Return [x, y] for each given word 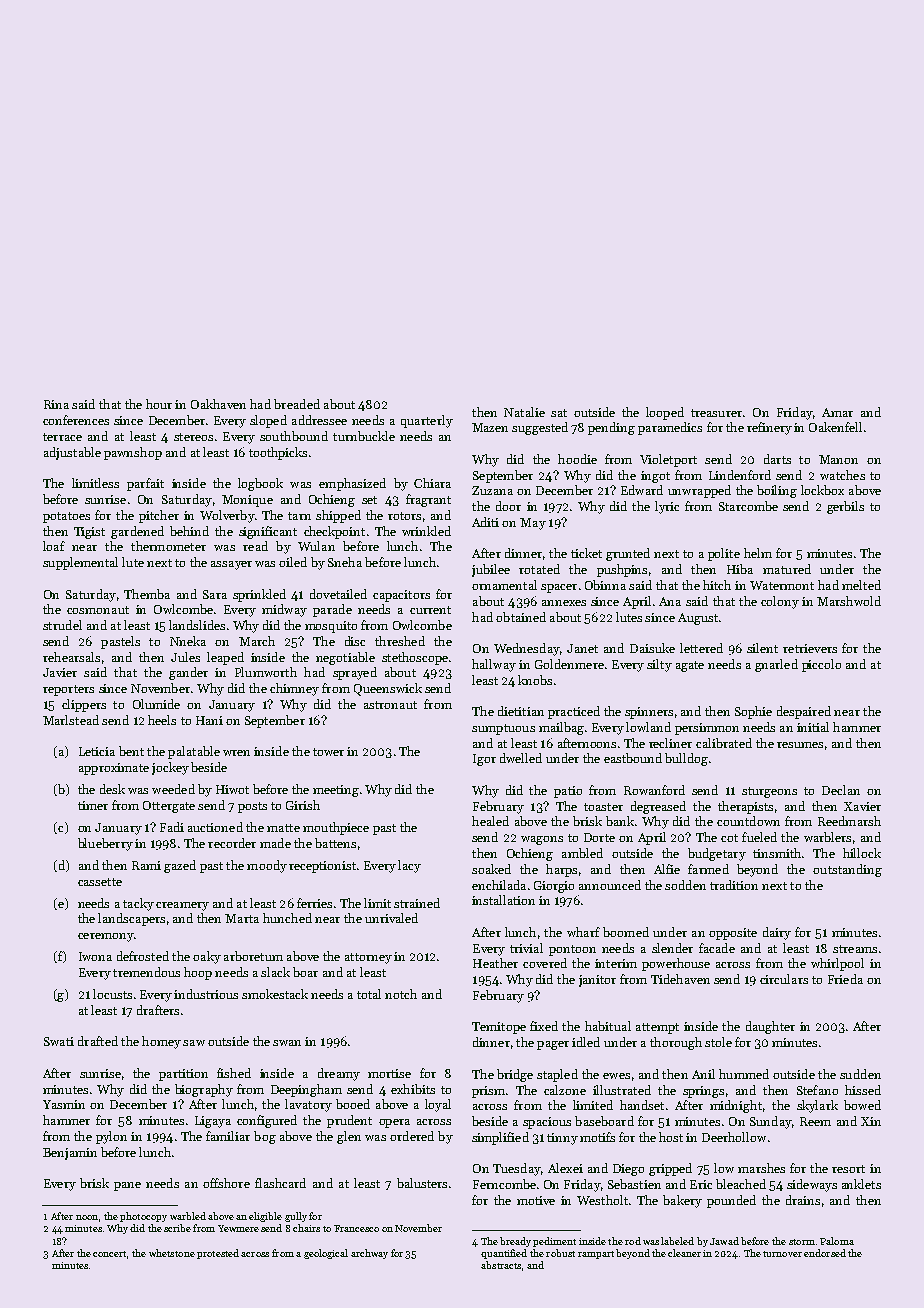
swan [287, 1043]
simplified [500, 1138]
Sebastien [634, 1184]
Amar [837, 412]
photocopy [143, 1217]
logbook [260, 484]
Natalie [524, 412]
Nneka [188, 641]
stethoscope [415, 658]
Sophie [753, 712]
